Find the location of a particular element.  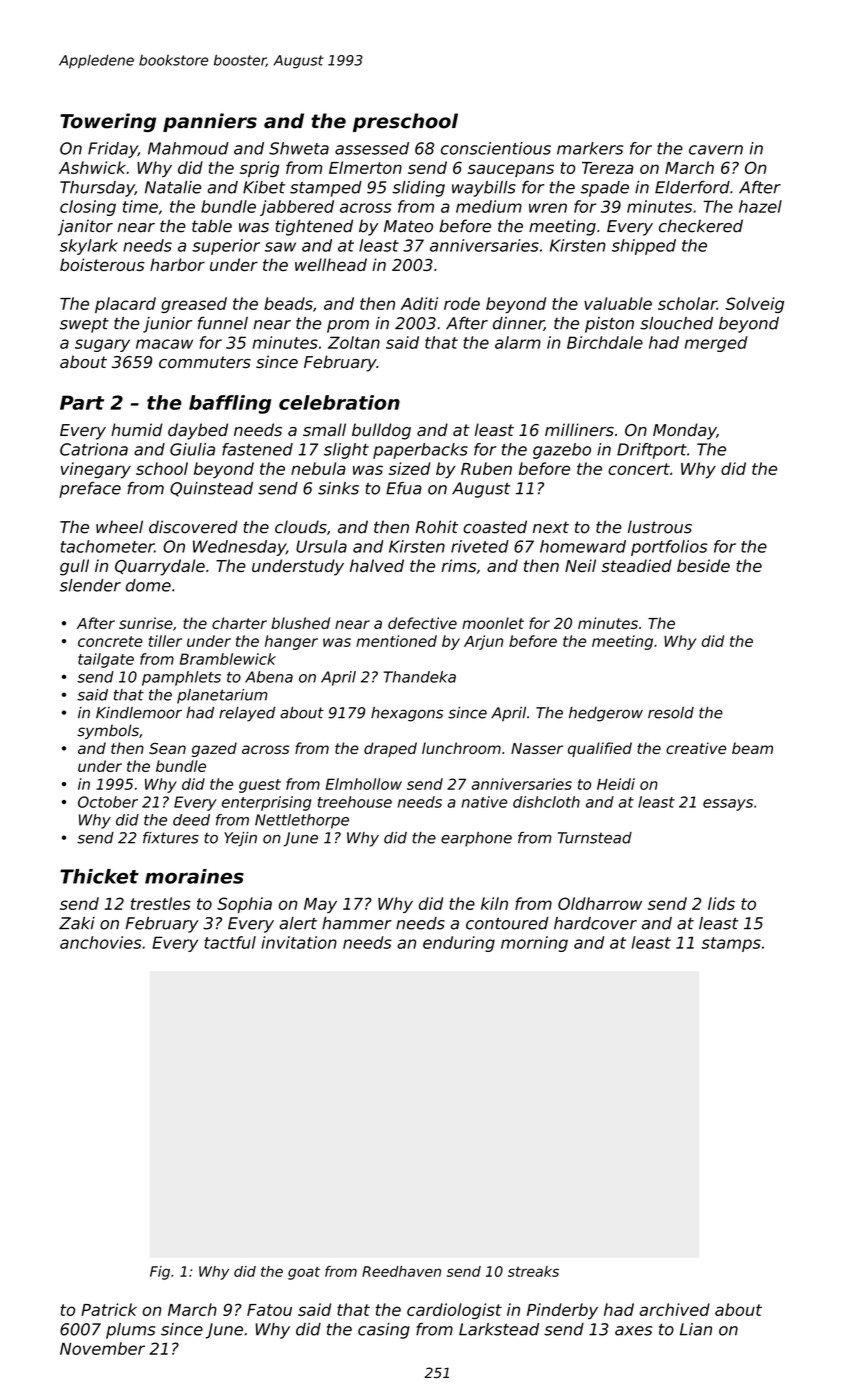

harbor is located at coordinates (177, 264).
